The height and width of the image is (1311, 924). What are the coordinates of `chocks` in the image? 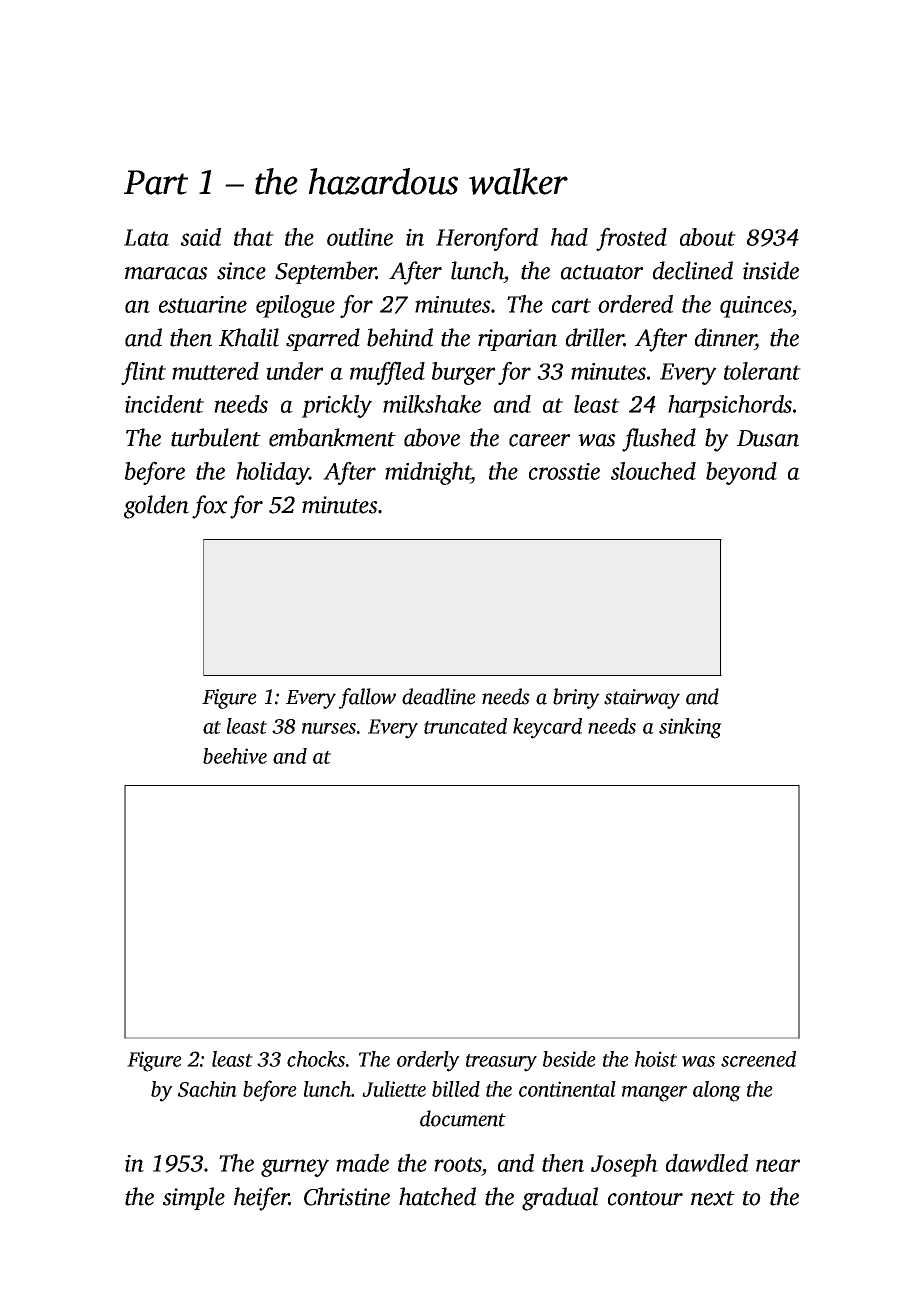 It's located at (316, 1059).
